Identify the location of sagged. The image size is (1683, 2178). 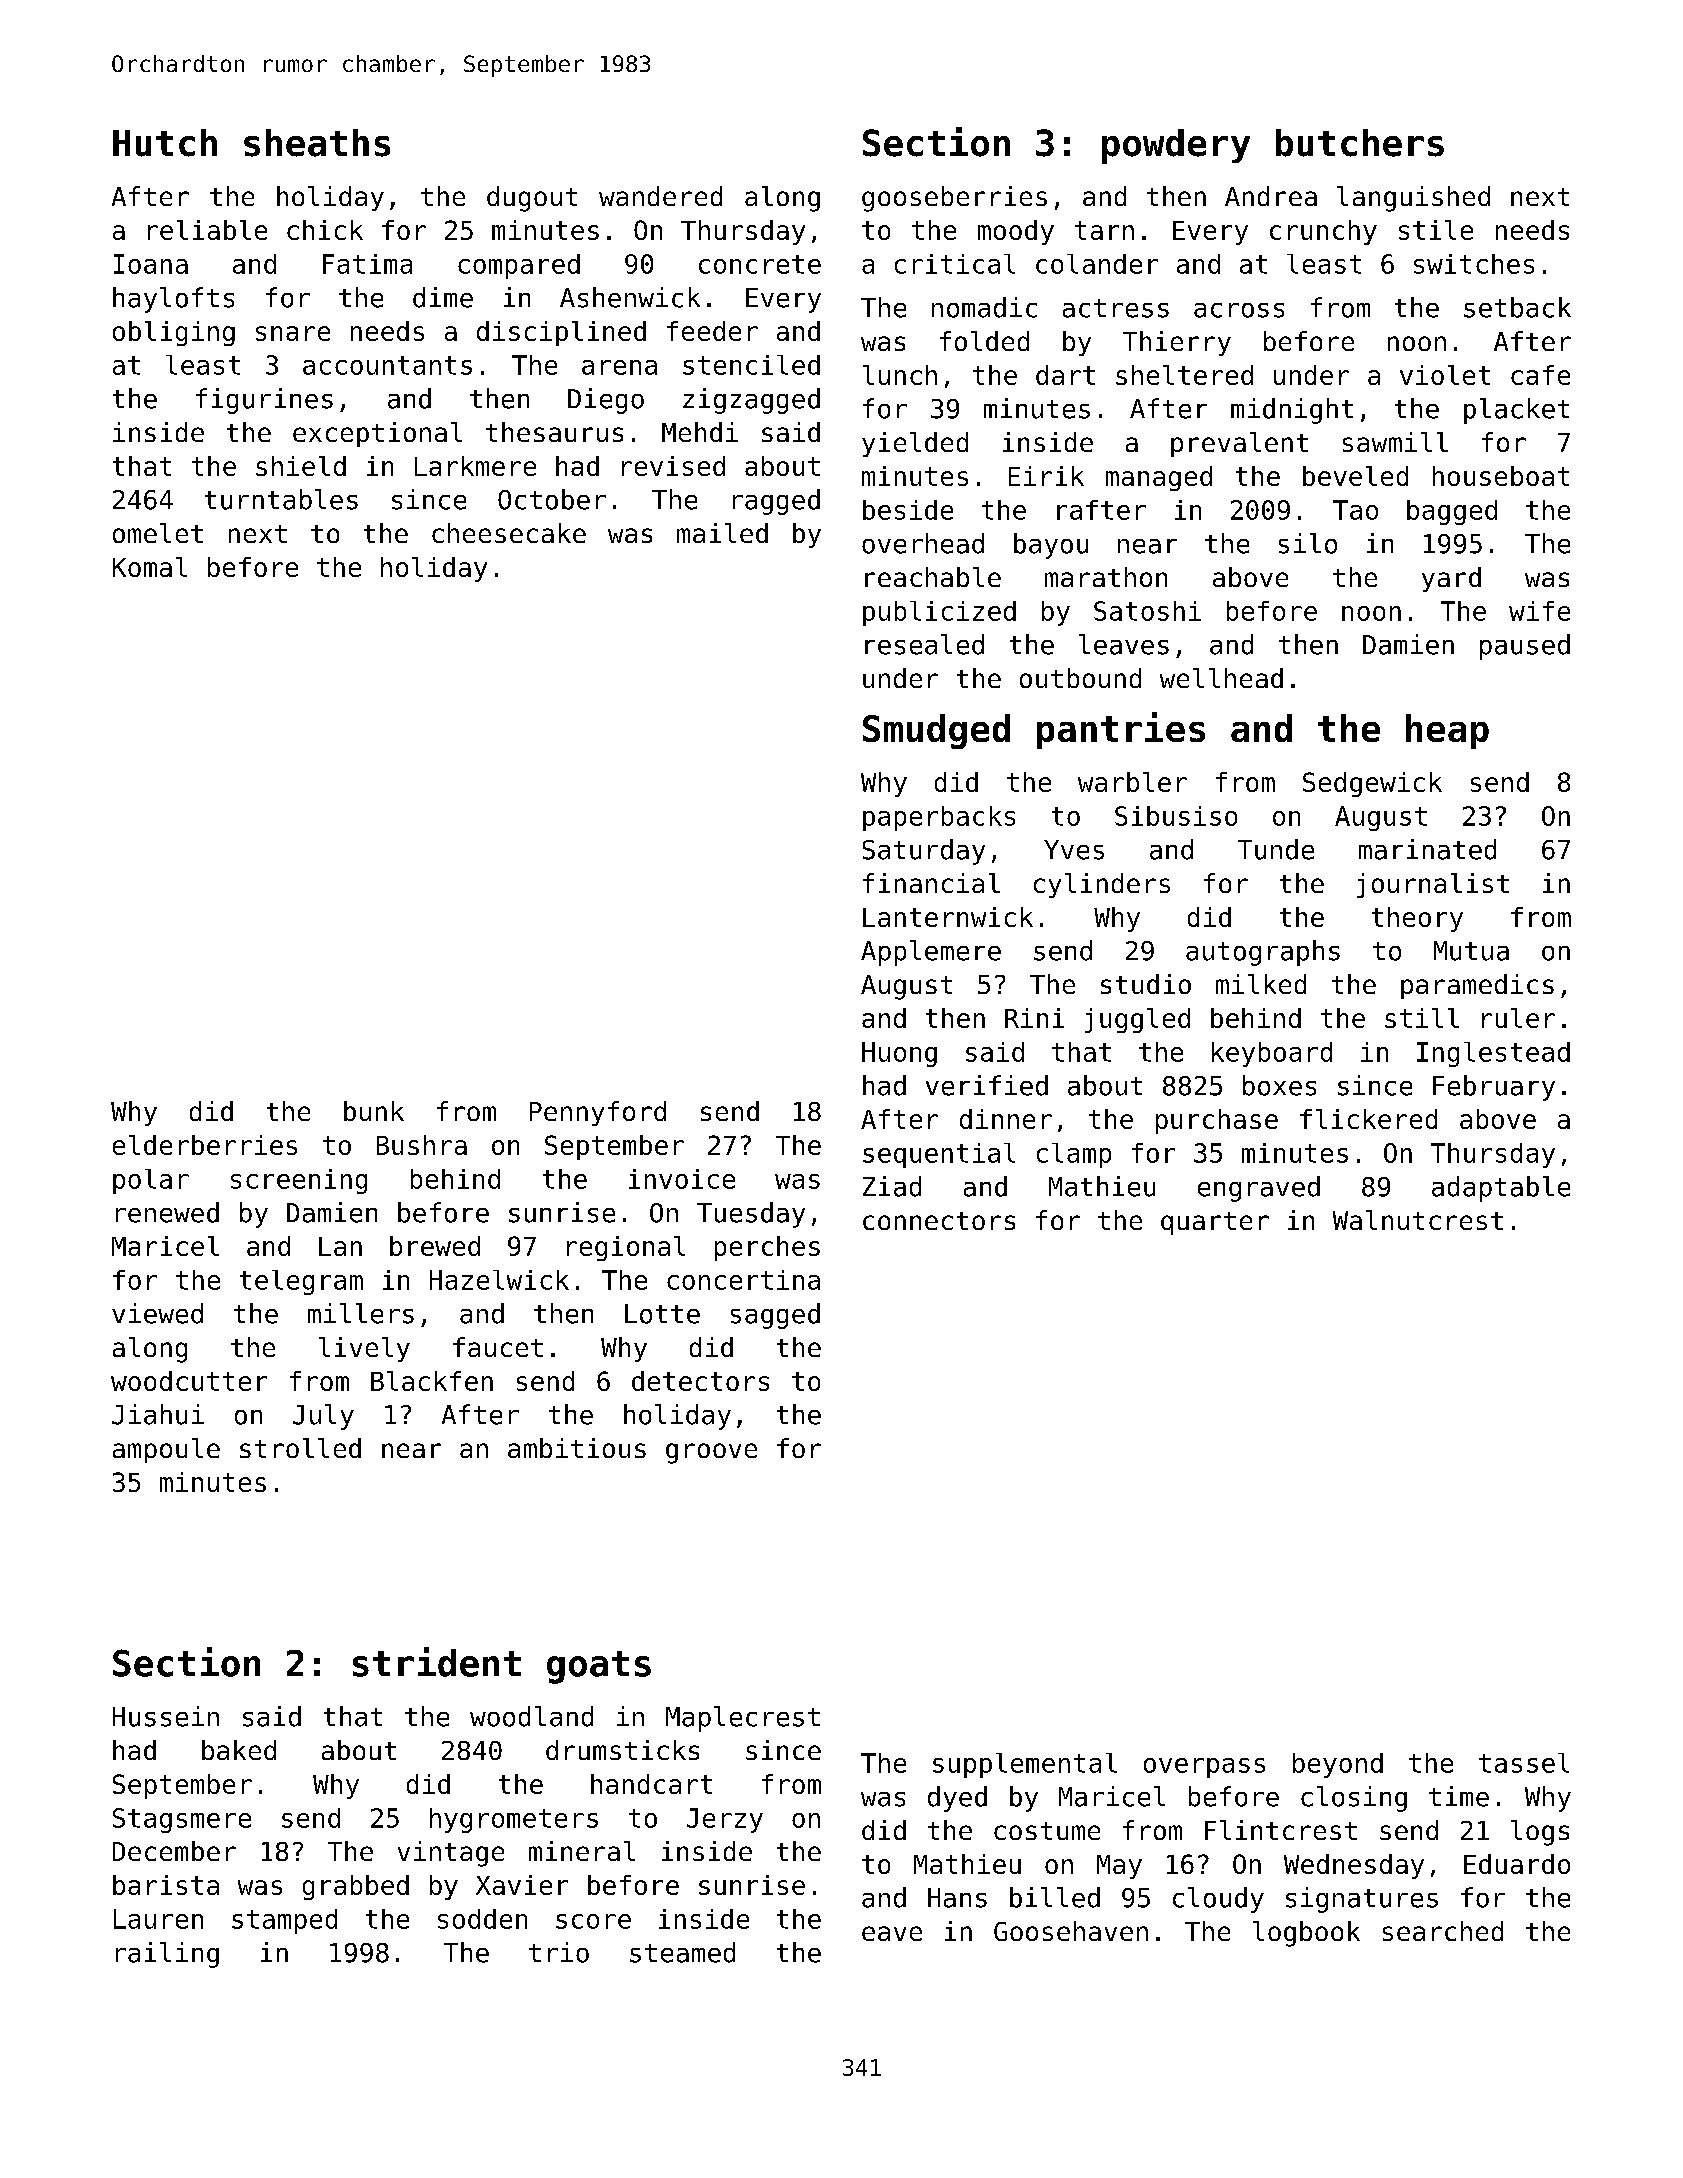
(775, 1316).
